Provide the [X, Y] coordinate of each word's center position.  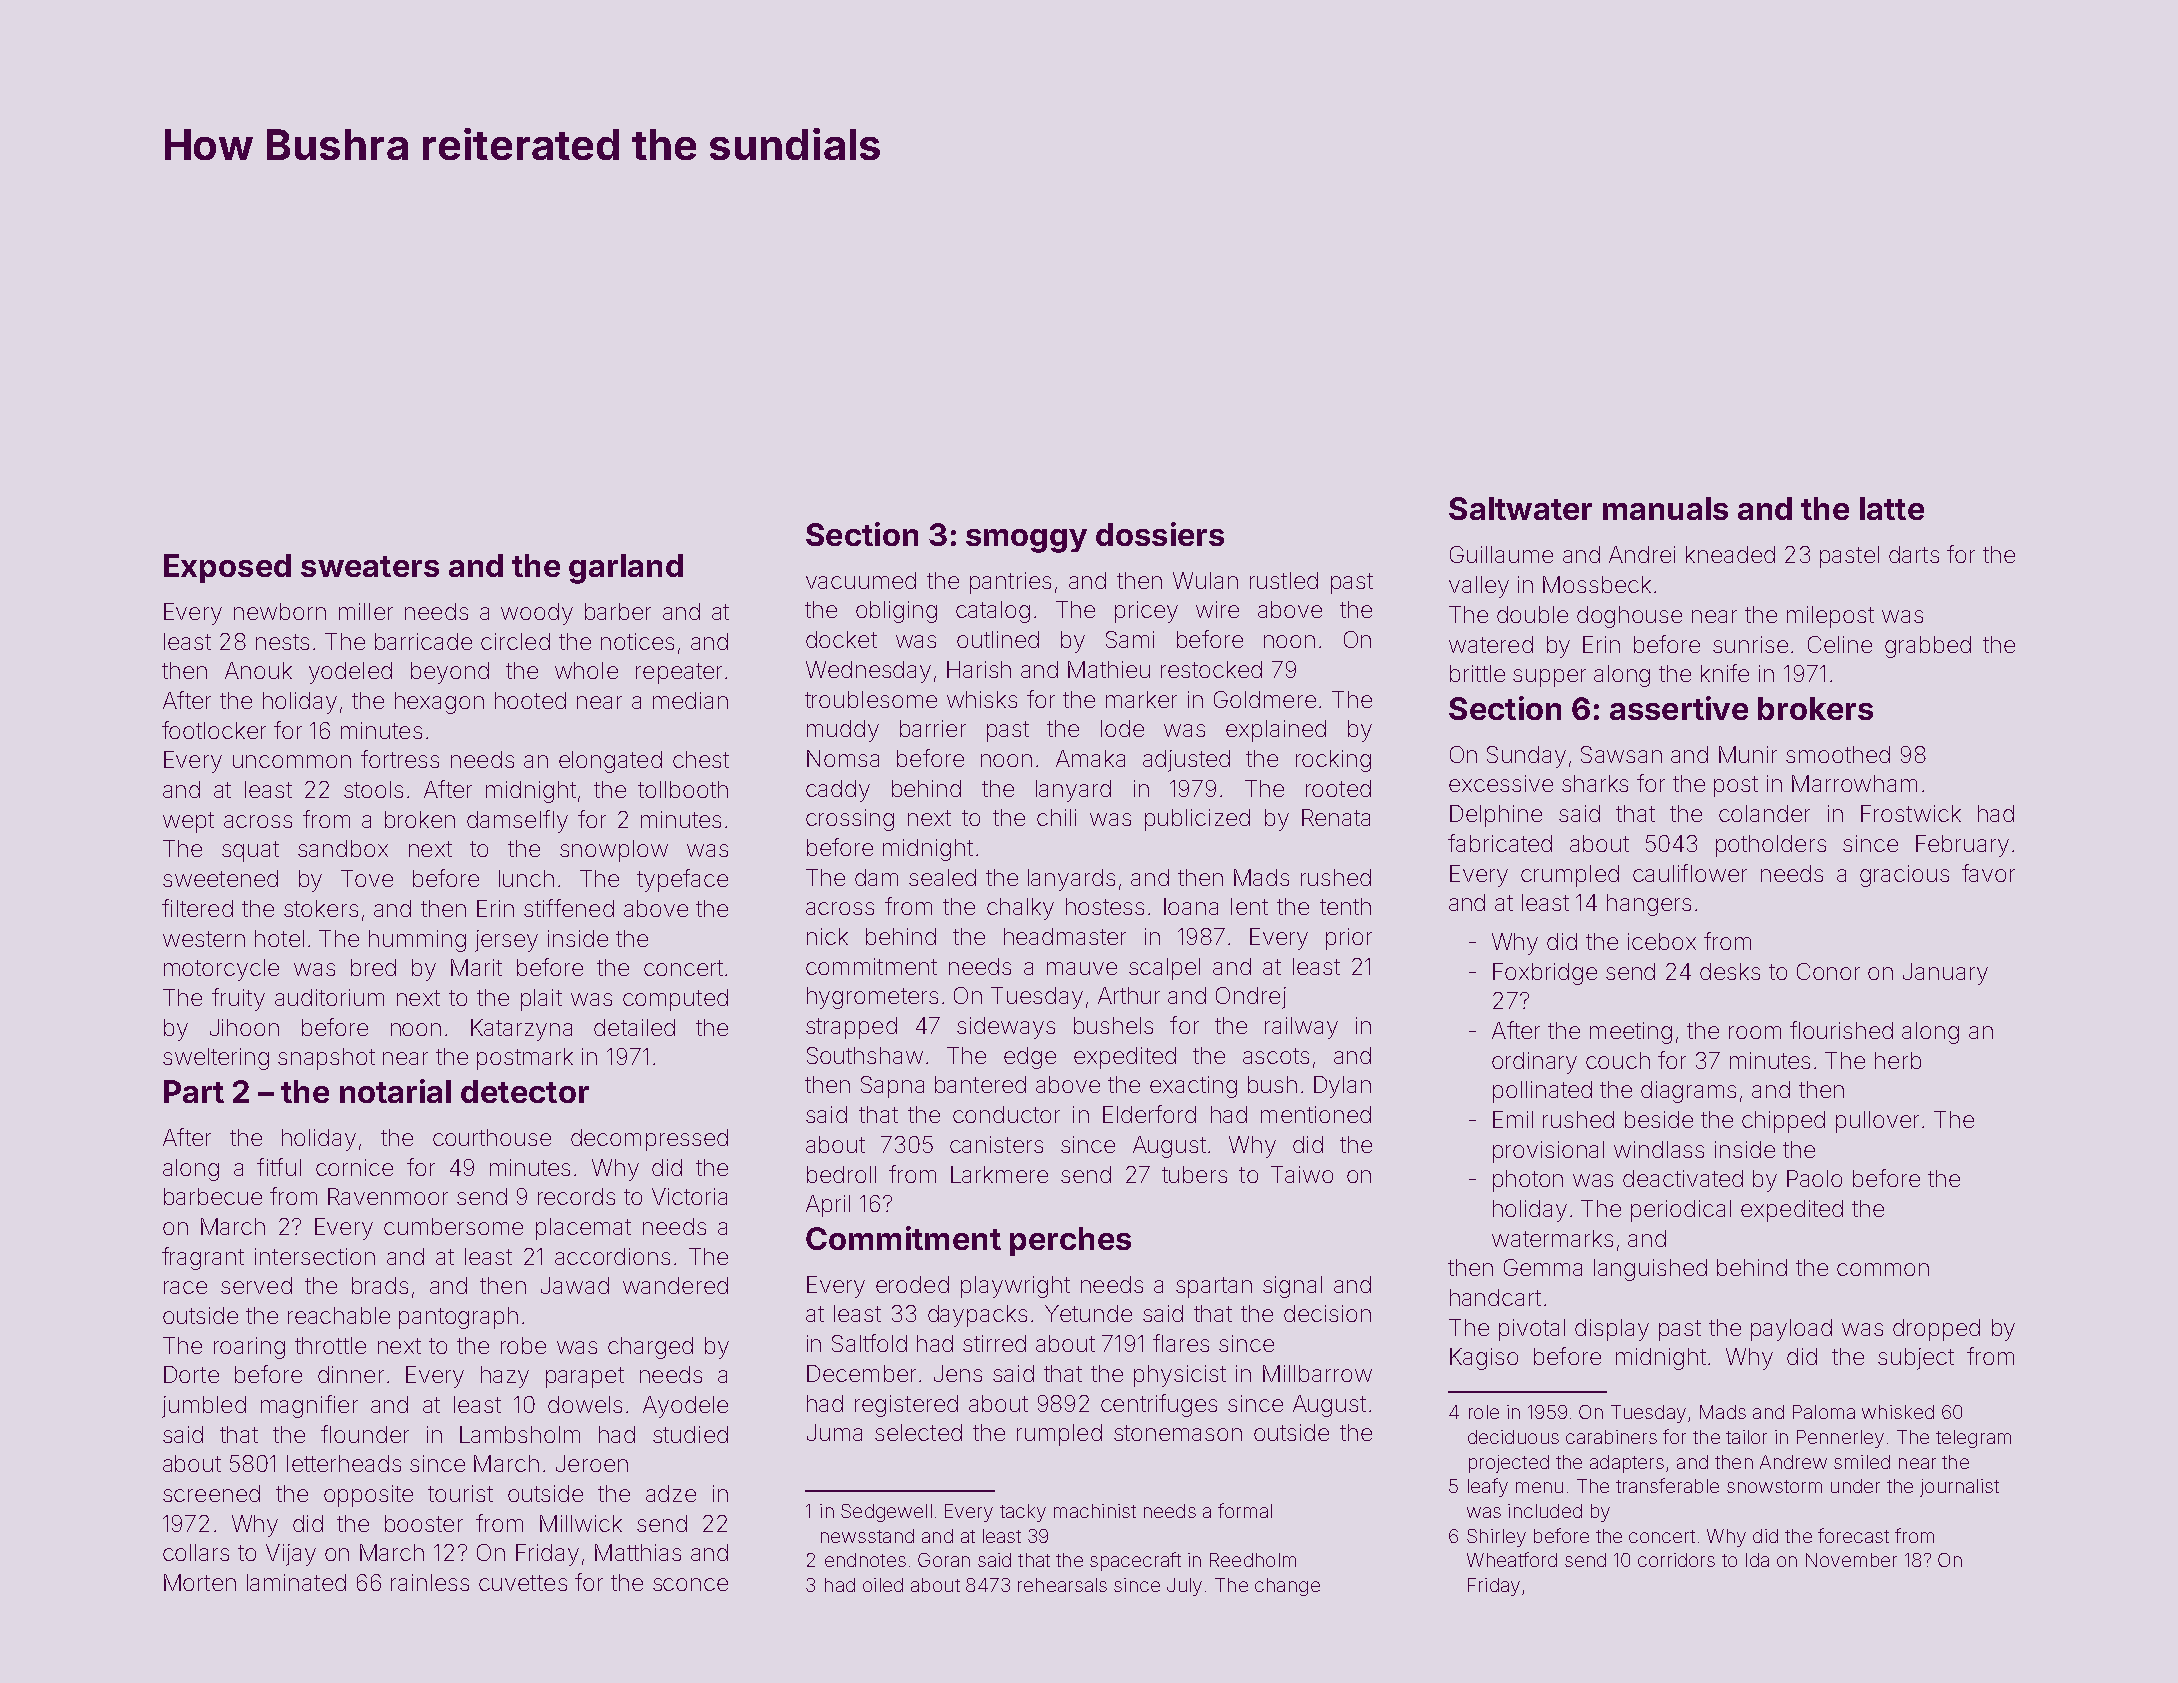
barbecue [213, 1196]
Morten [200, 1582]
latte [1892, 508]
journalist [1959, 1488]
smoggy [1026, 541]
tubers [1194, 1174]
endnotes [865, 1560]
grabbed [1928, 647]
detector [525, 1091]
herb [1898, 1060]
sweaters [370, 566]
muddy [843, 731]
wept [188, 822]
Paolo [1814, 1178]
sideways [1006, 1028]
